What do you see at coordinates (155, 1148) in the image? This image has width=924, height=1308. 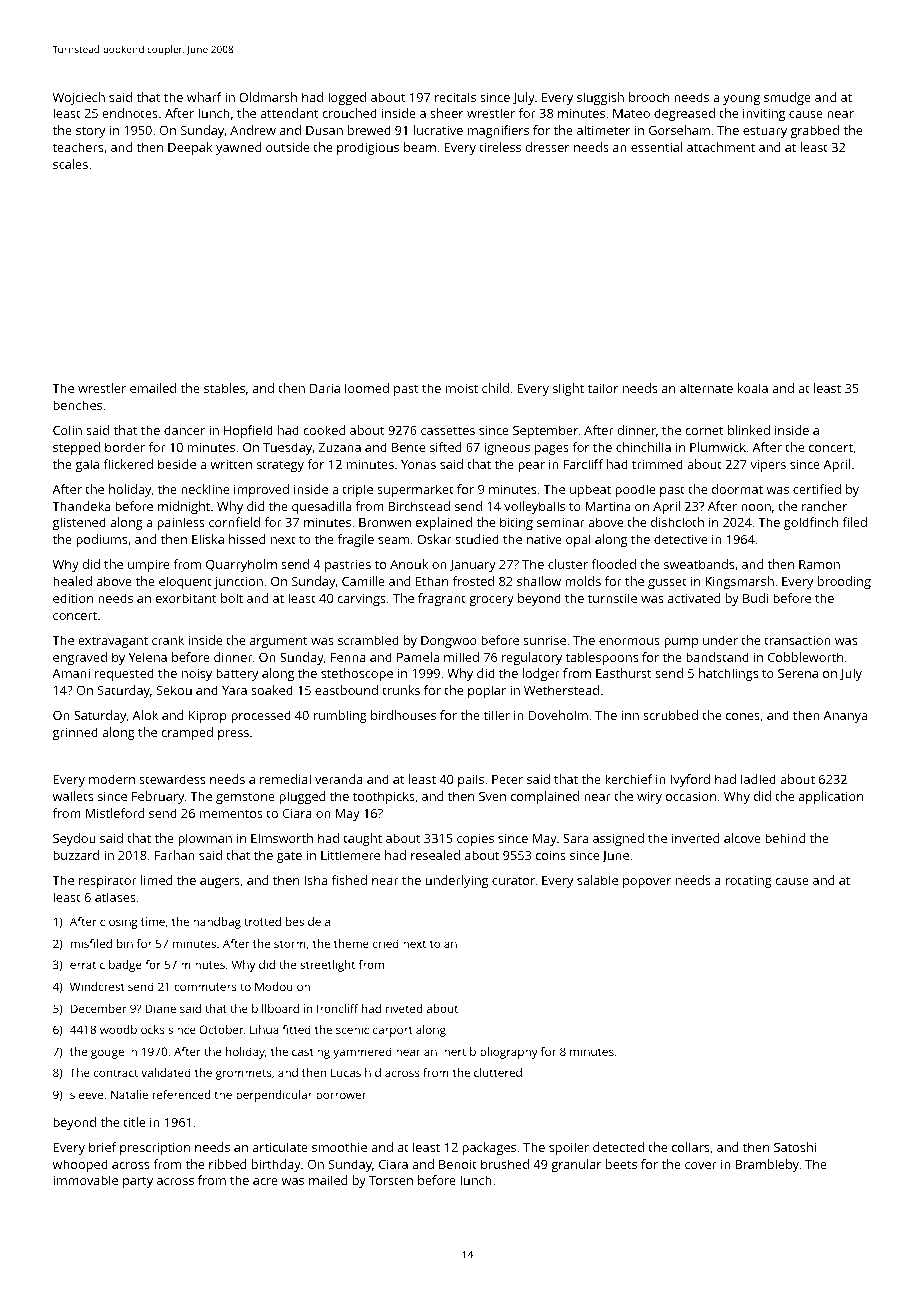 I see `prescription` at bounding box center [155, 1148].
